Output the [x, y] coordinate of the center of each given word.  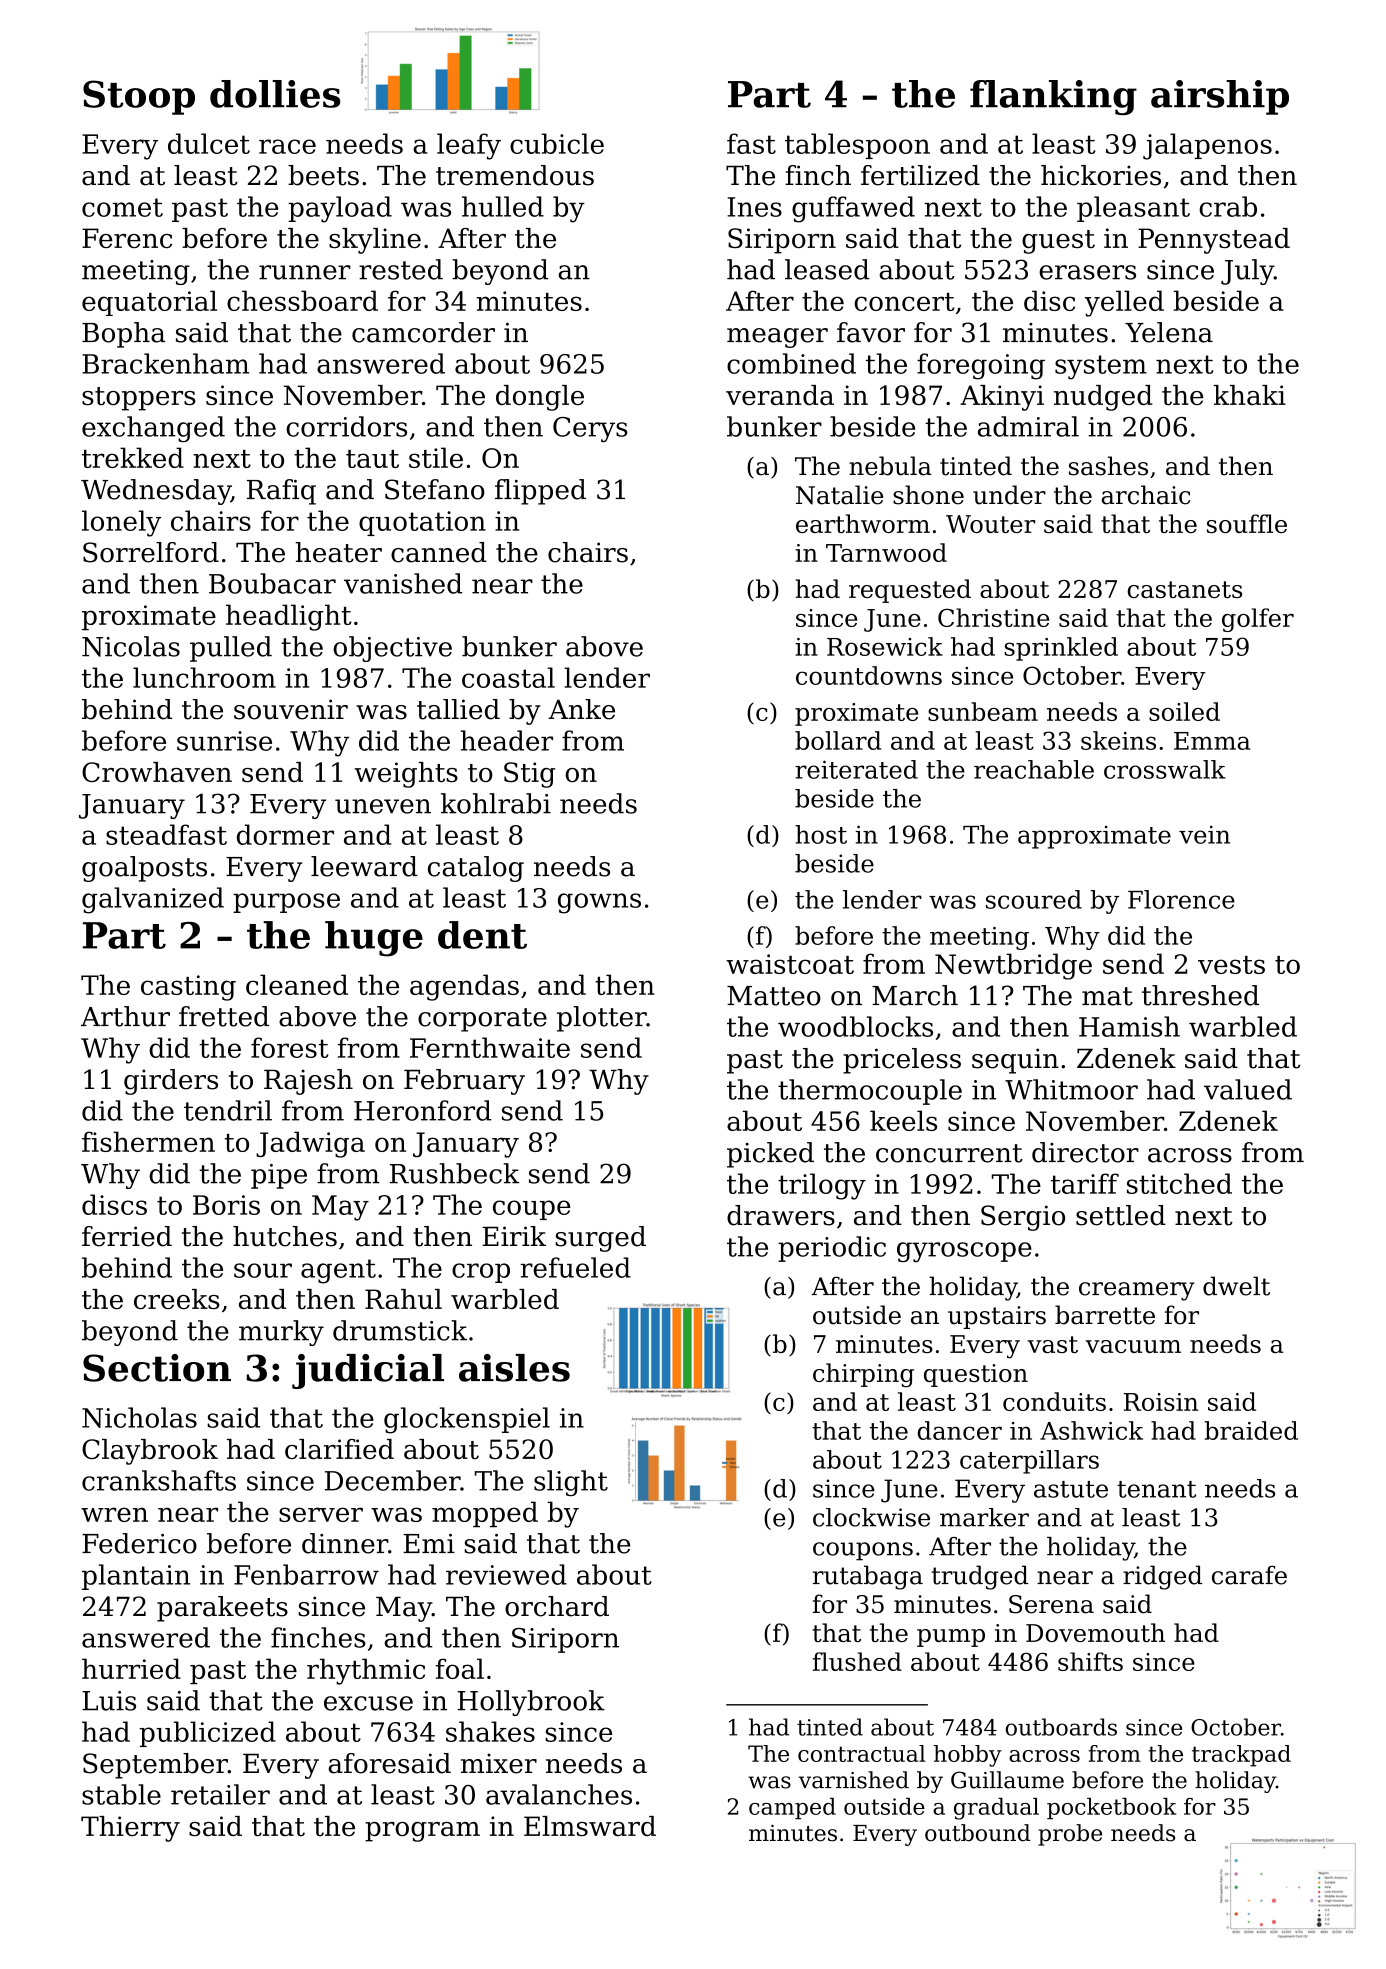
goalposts [144, 869]
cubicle [557, 143]
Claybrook [150, 1452]
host [821, 834]
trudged [980, 1577]
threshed [1200, 995]
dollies [275, 94]
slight [571, 1483]
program [422, 1832]
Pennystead [1214, 241]
